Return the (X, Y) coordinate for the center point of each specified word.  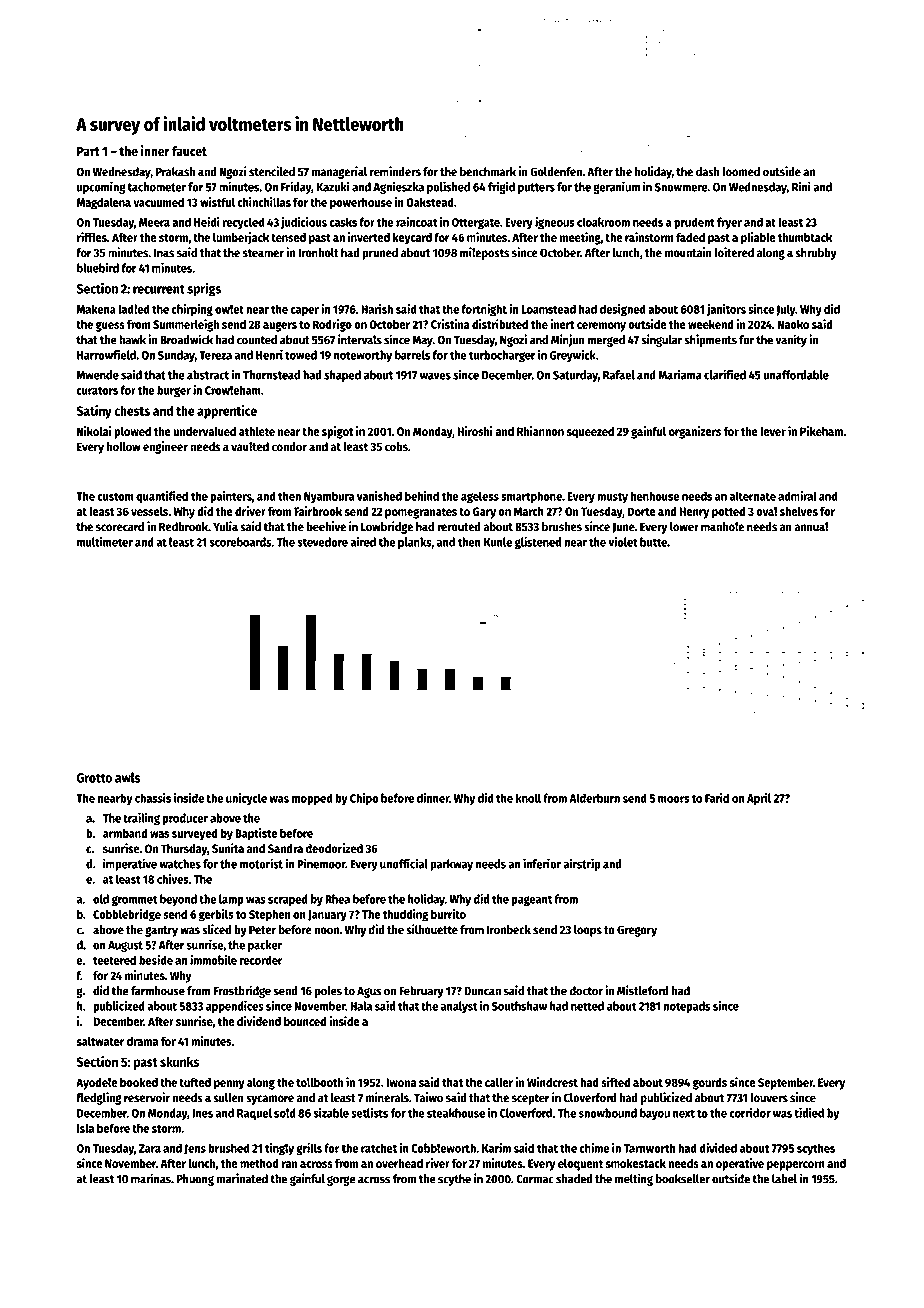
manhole (722, 527)
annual (811, 527)
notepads (687, 1007)
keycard (412, 239)
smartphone (531, 497)
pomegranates (421, 513)
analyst (459, 1007)
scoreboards (240, 542)
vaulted (250, 447)
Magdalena (104, 203)
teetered (114, 960)
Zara (150, 1148)
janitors (726, 310)
